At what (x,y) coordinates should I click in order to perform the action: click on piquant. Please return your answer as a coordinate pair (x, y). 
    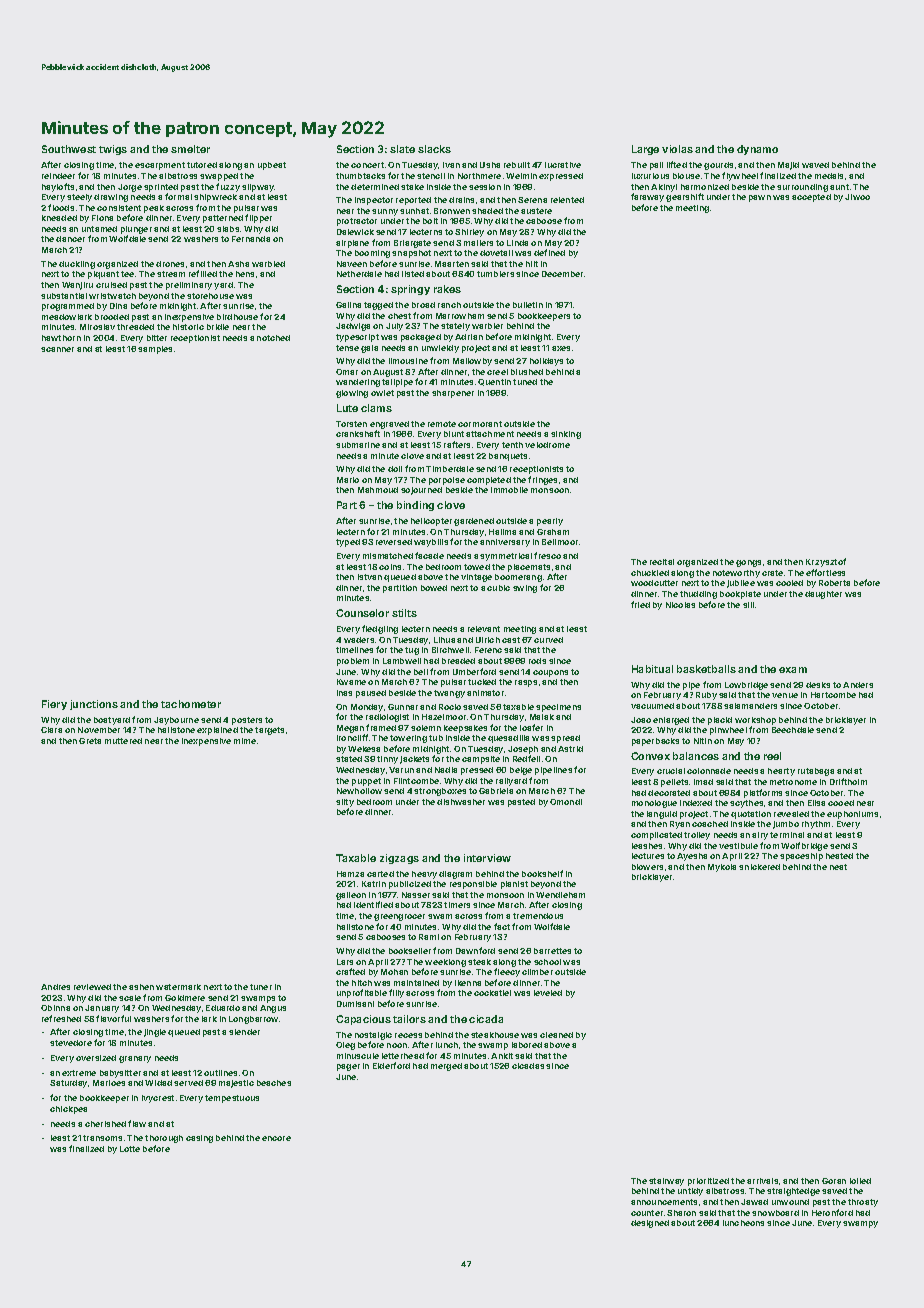
    Looking at the image, I should click on (103, 275).
